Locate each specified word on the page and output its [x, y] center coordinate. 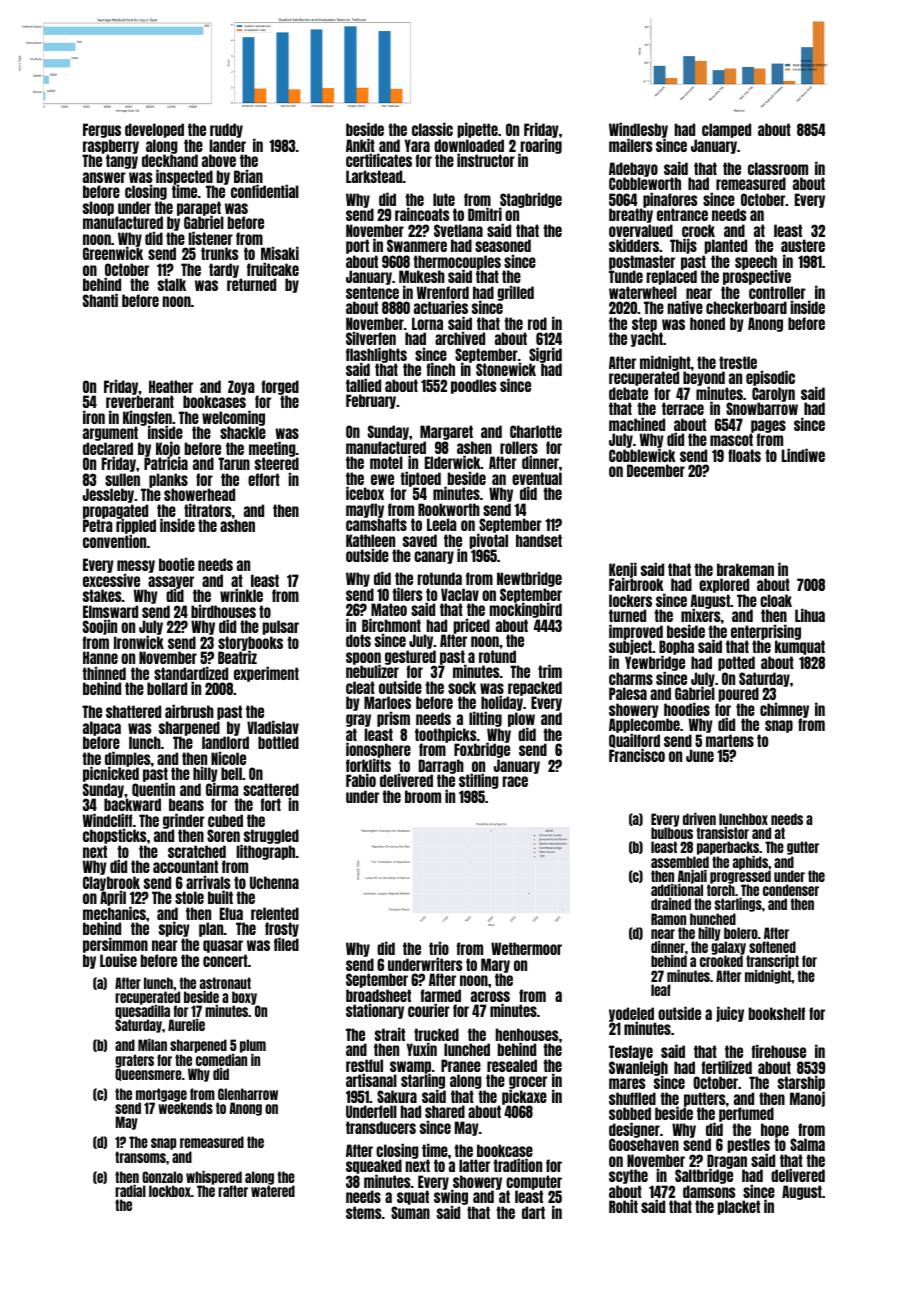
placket [739, 1207]
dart [533, 1212]
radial [130, 1191]
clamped [726, 130]
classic [432, 129]
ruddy [226, 130]
